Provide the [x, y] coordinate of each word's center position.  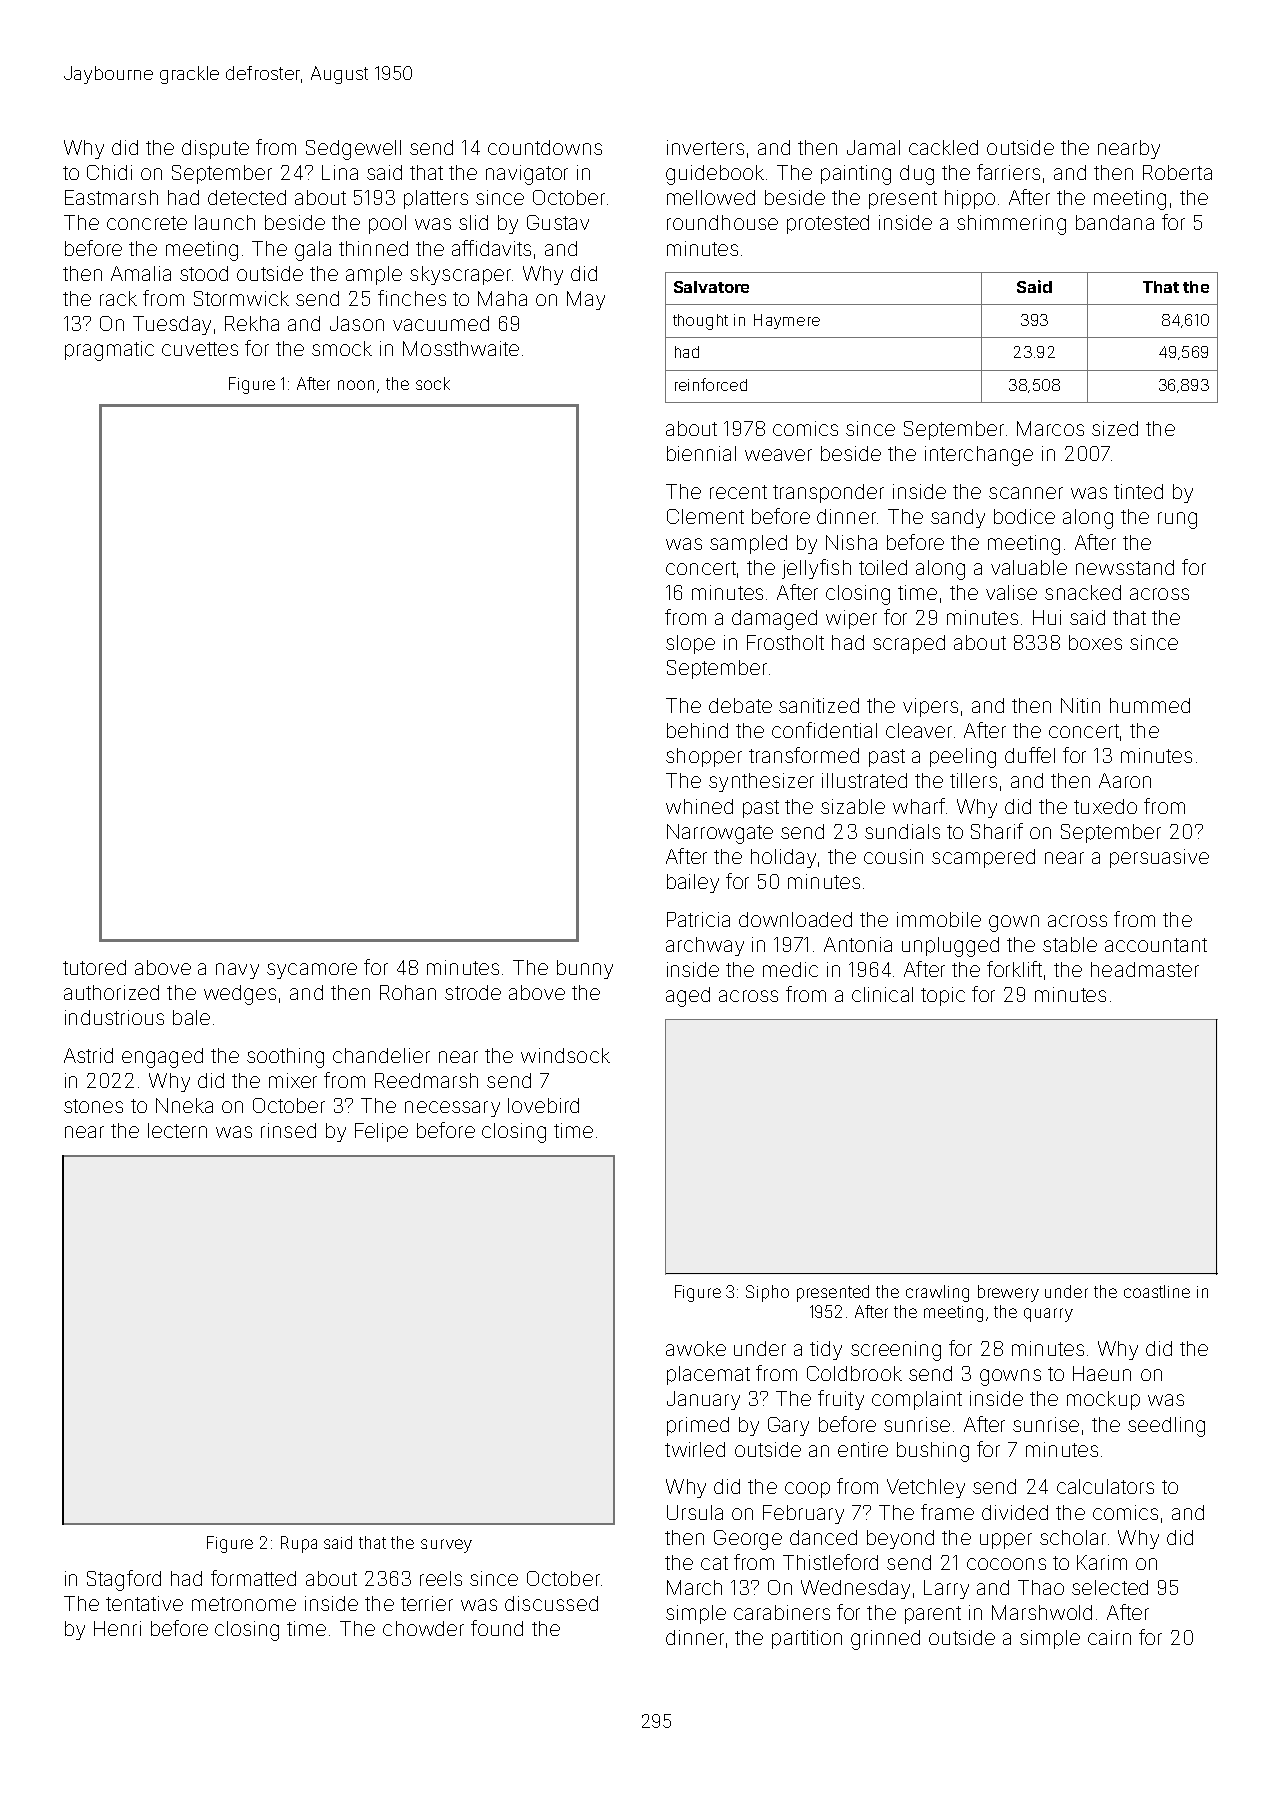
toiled [883, 567]
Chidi [109, 172]
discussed [551, 1603]
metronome [244, 1604]
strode [473, 992]
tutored [94, 967]
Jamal [873, 147]
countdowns [545, 147]
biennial [701, 453]
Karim [1102, 1562]
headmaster [1145, 969]
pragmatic [109, 351]
